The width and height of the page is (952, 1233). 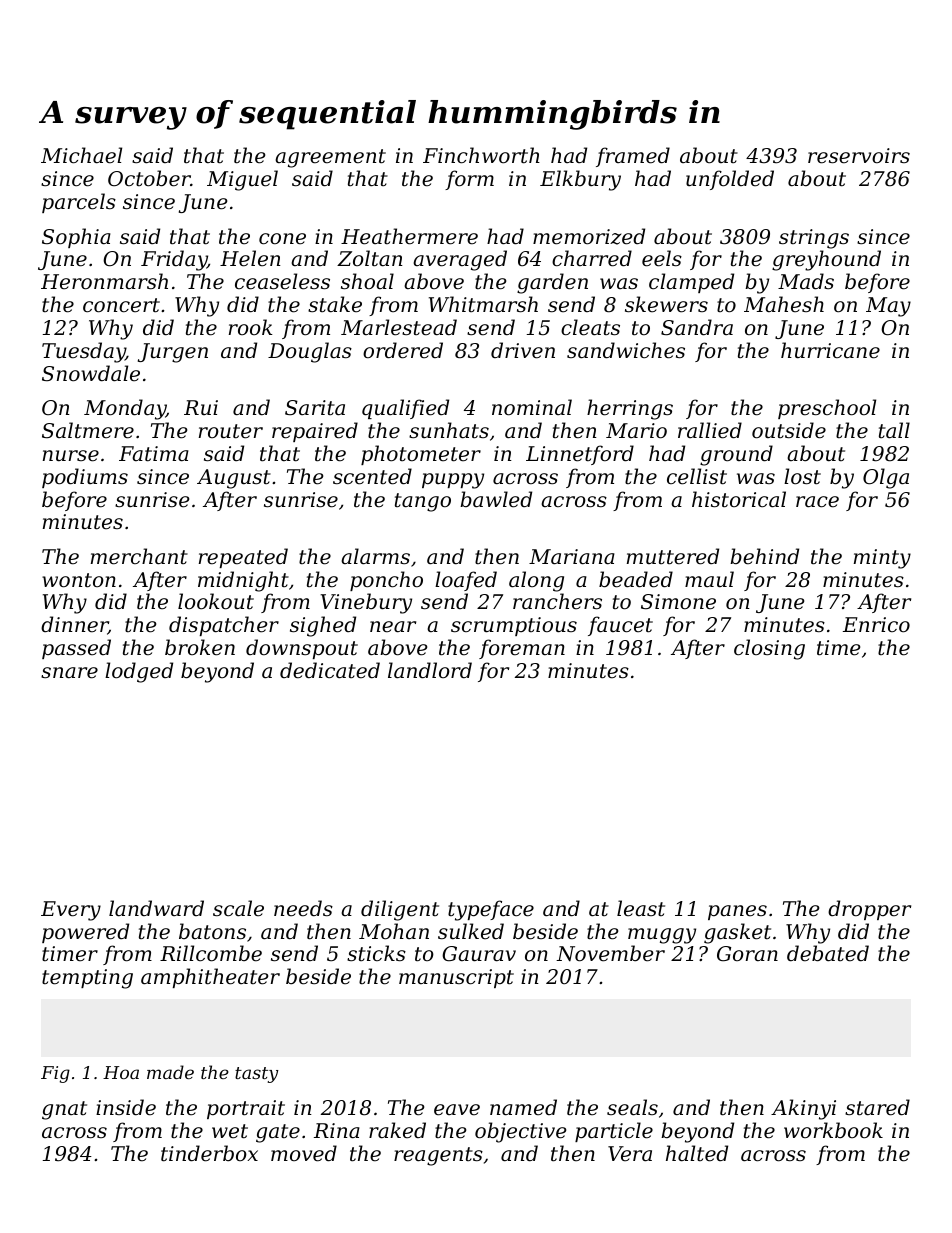 I want to click on named, so click(x=523, y=1107).
